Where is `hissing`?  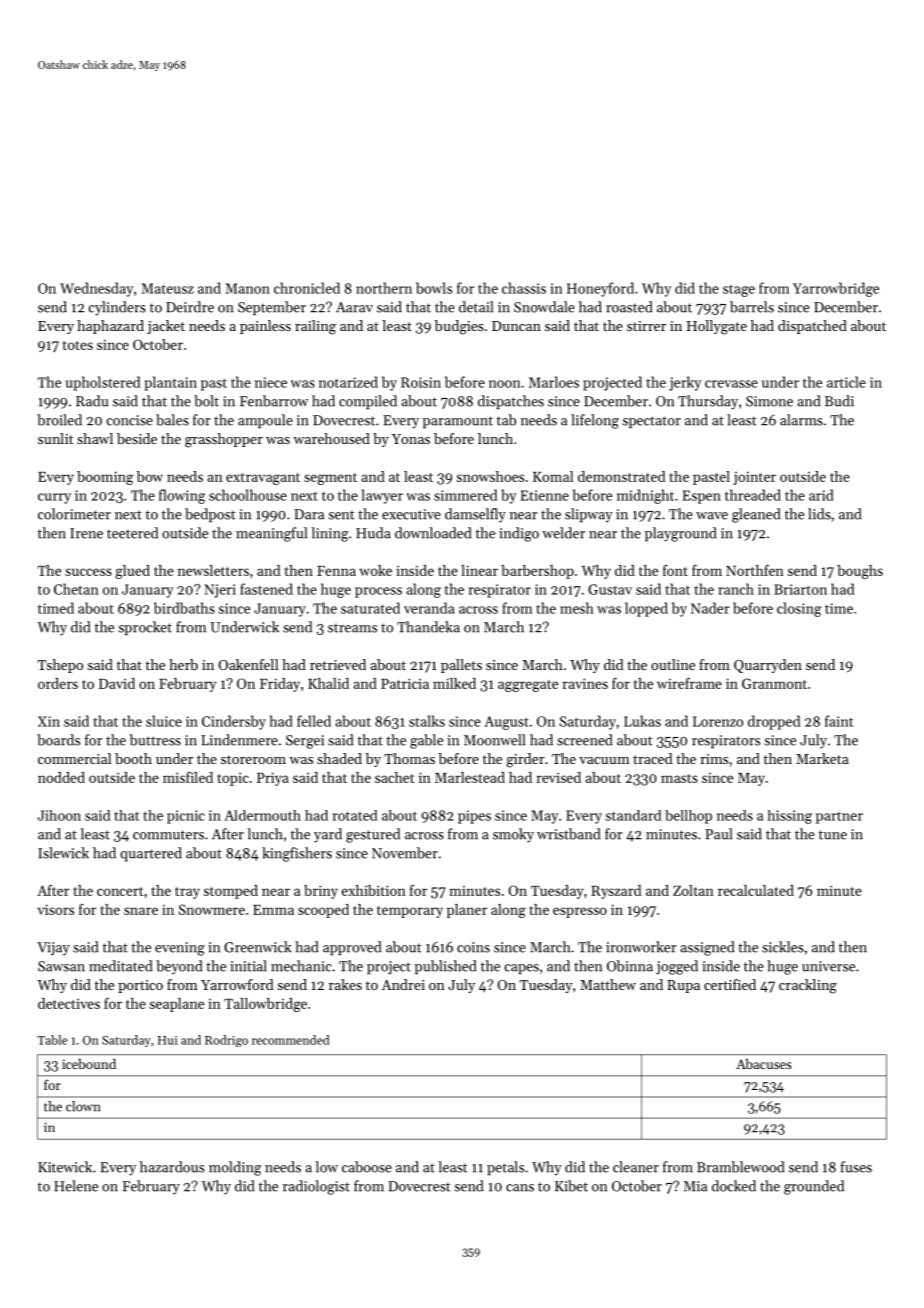
hissing is located at coordinates (790, 817).
